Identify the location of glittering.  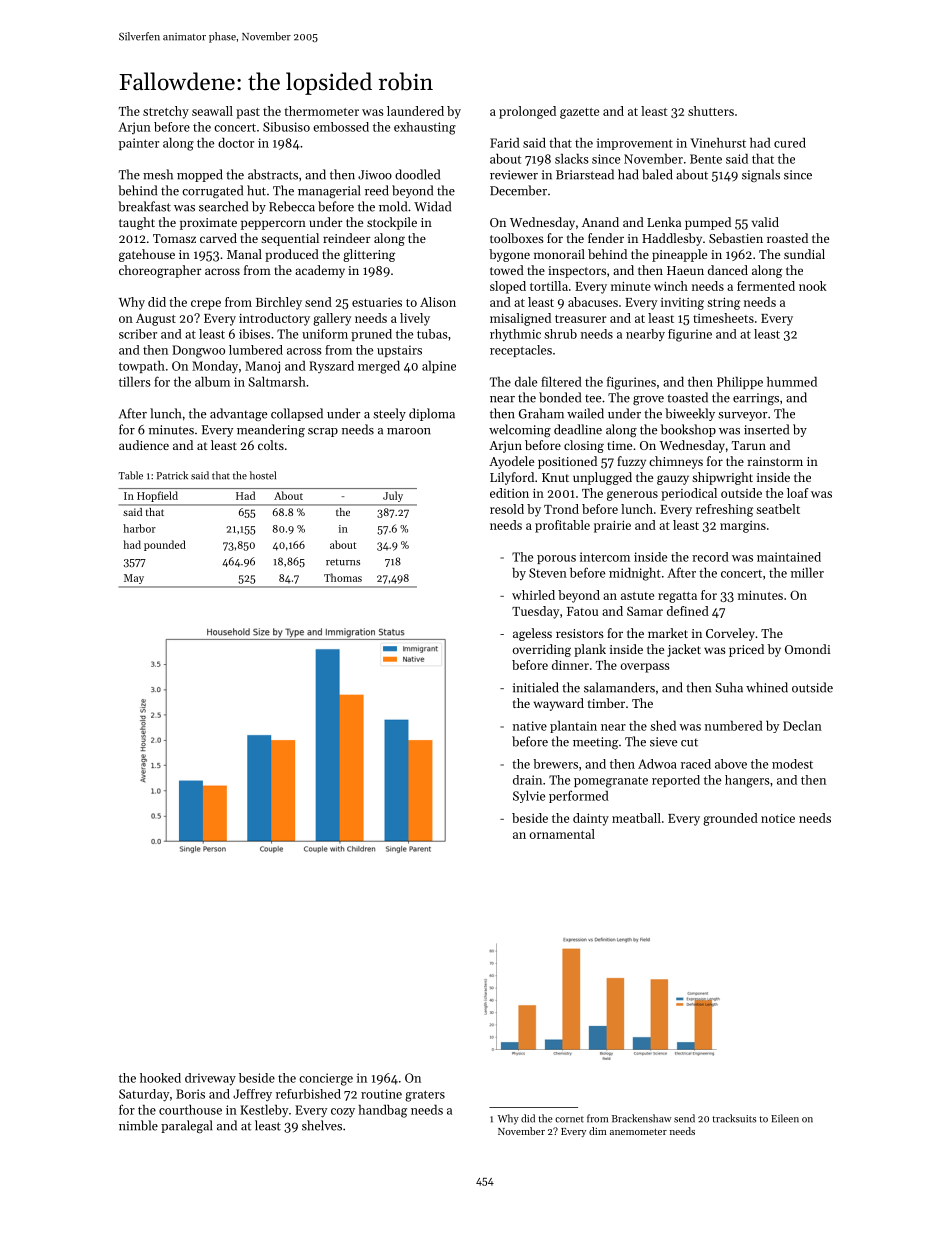
(369, 255).
